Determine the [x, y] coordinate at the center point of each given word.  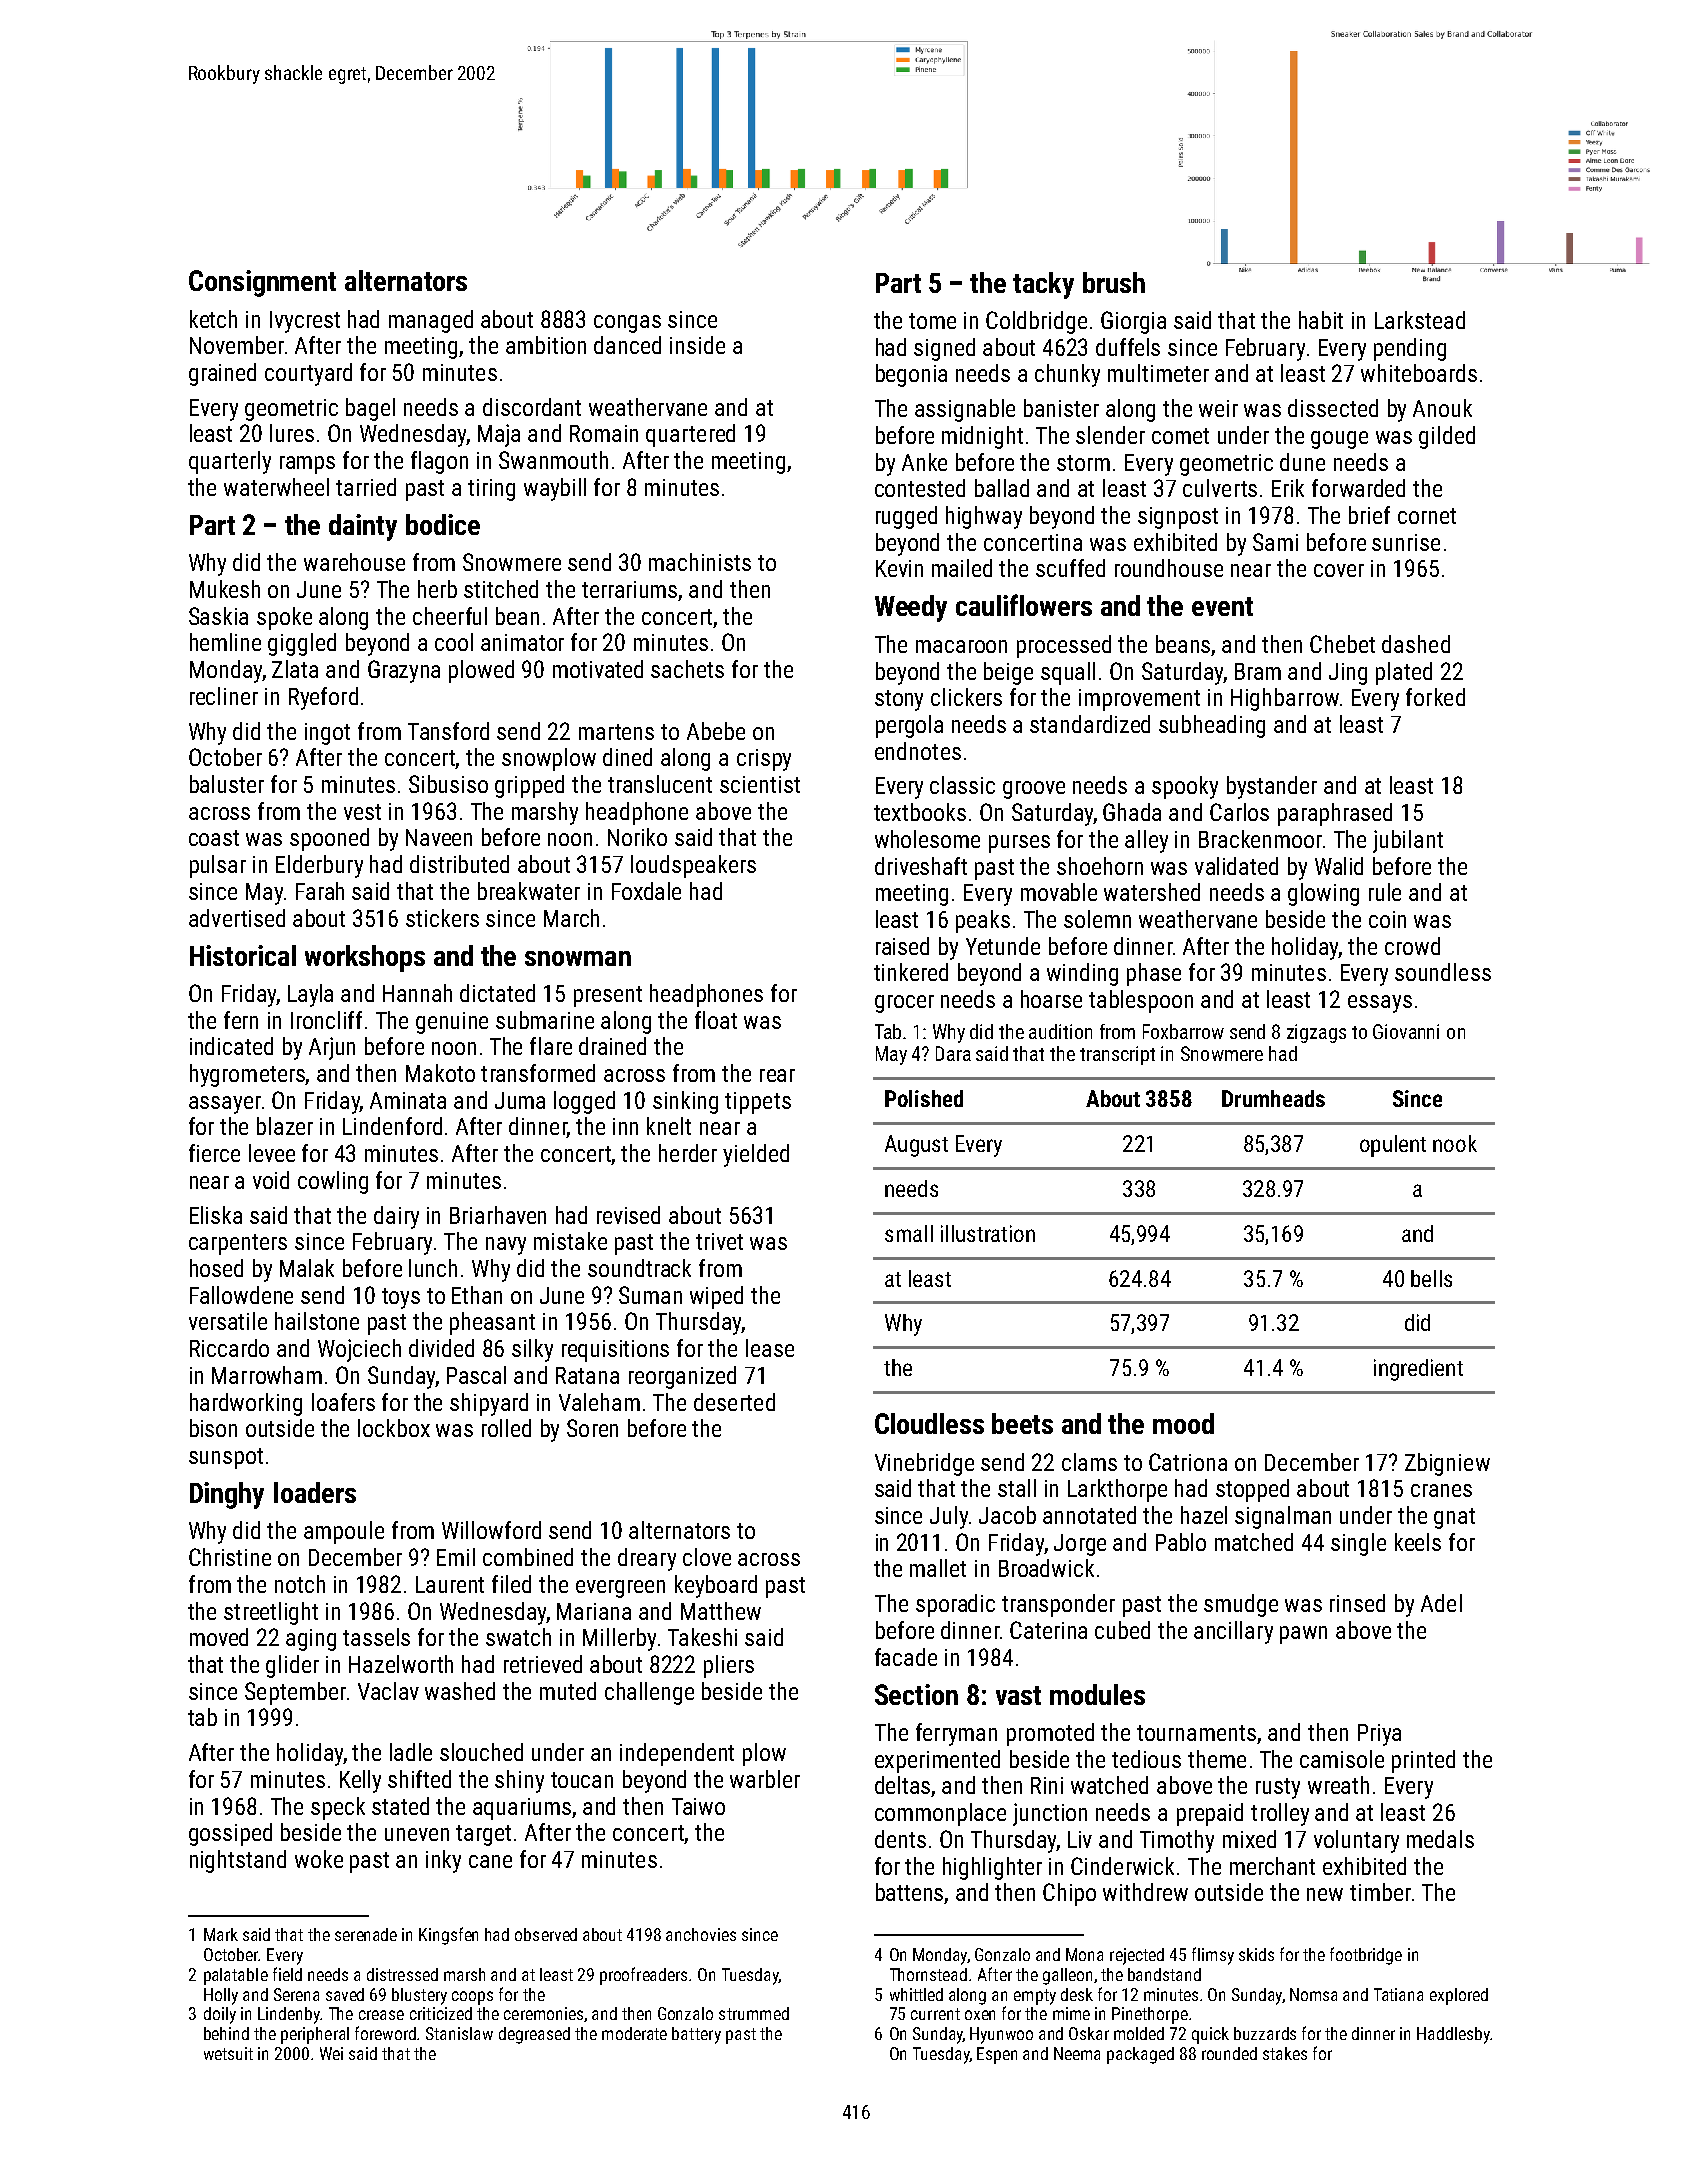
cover [1339, 570]
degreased [534, 2035]
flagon [439, 462]
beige [1008, 673]
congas [627, 324]
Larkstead [1420, 320]
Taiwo [698, 1806]
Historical [243, 955]
